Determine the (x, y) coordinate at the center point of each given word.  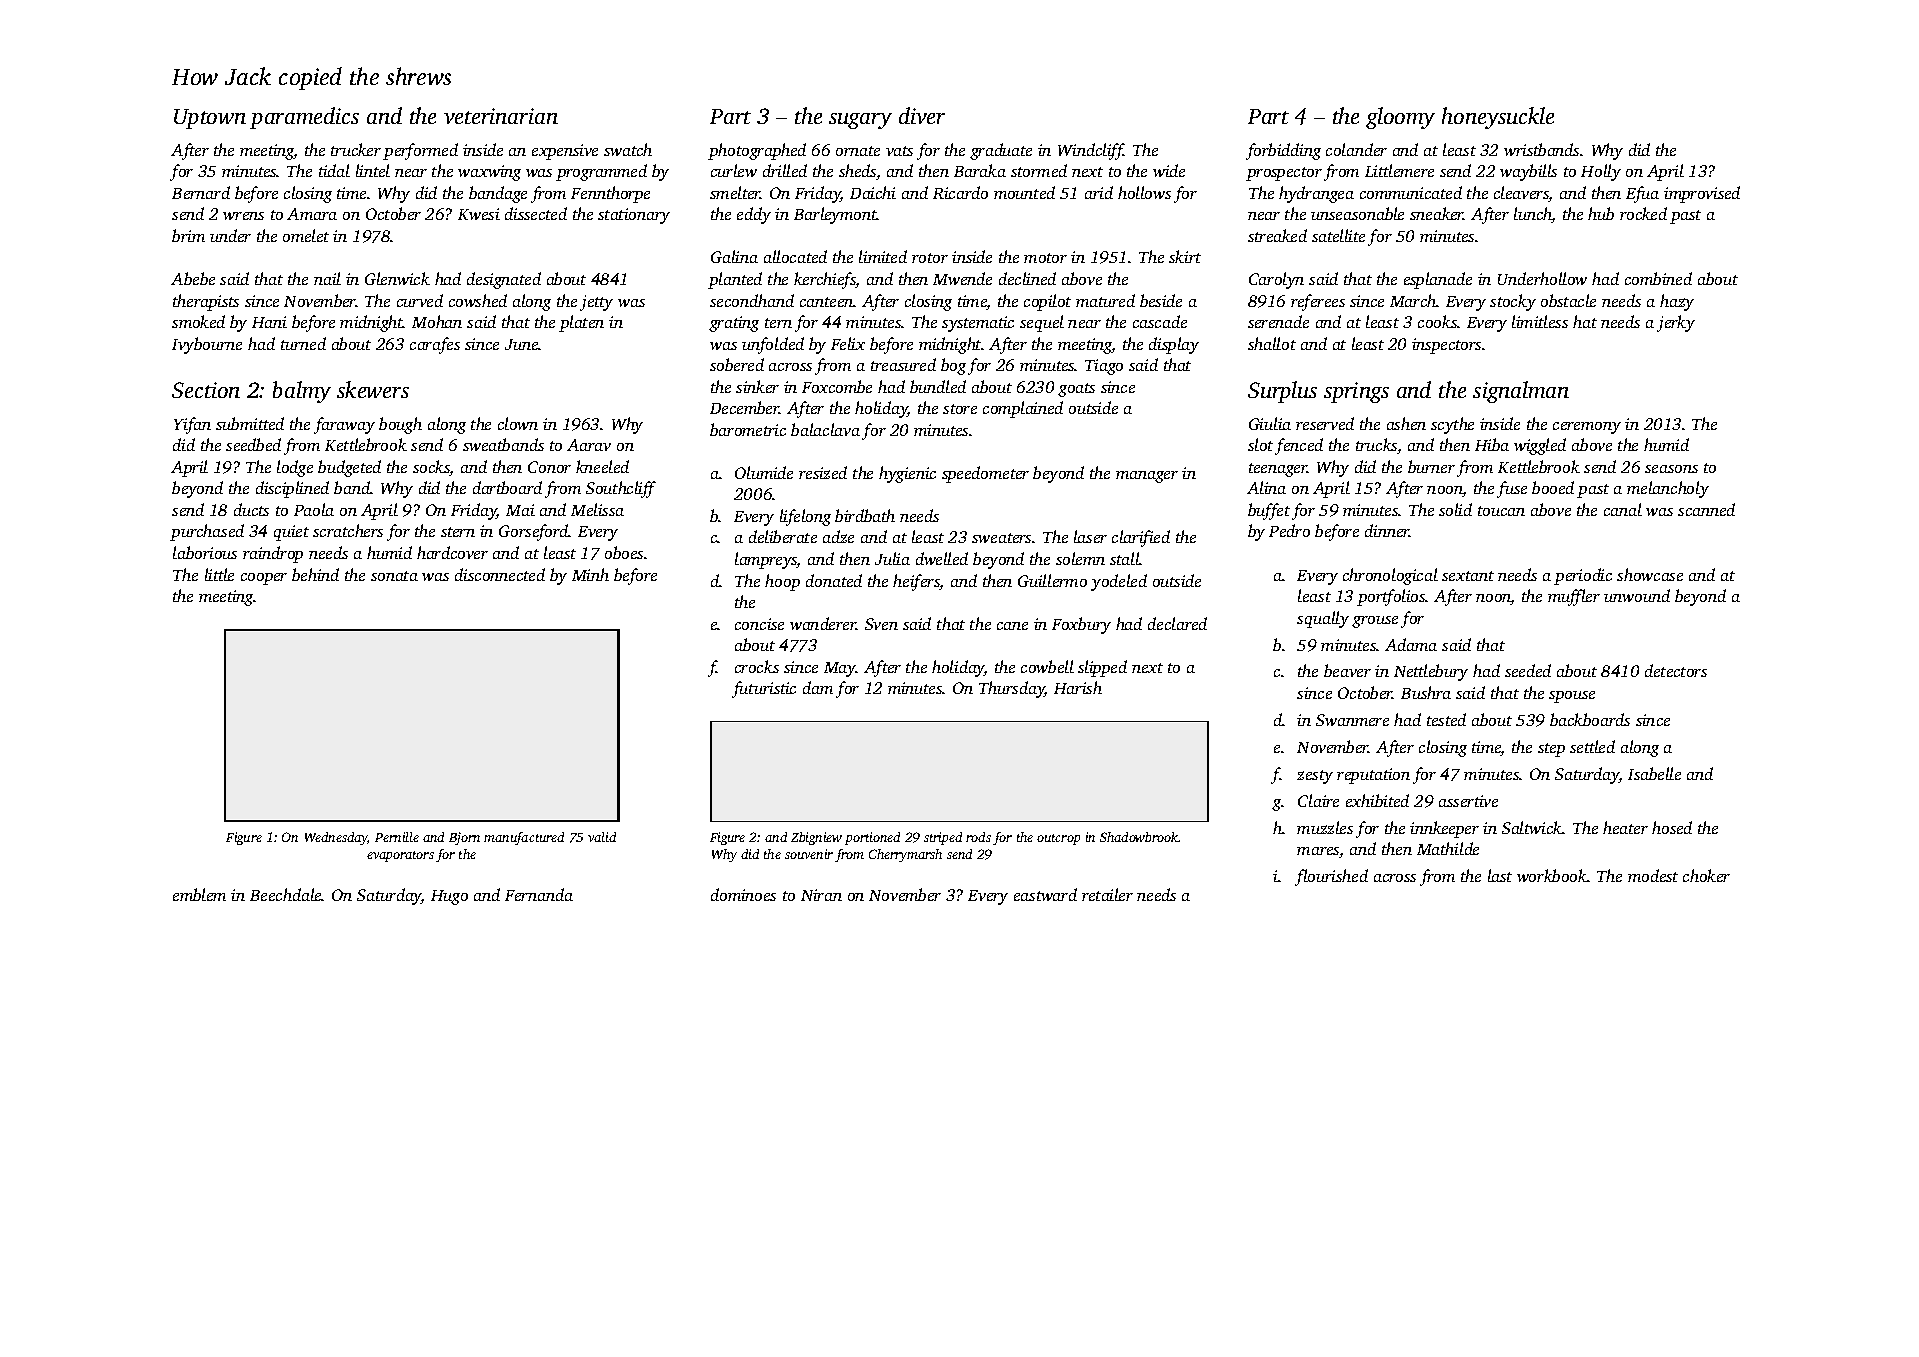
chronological (1390, 576)
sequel (1042, 323)
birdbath (865, 515)
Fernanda (539, 894)
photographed (757, 151)
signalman (1521, 392)
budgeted (349, 468)
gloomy (1400, 118)
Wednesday (336, 838)
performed (420, 151)
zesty (1315, 777)
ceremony (1587, 428)
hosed (1672, 827)
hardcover (452, 552)
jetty (596, 303)
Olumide (764, 472)
